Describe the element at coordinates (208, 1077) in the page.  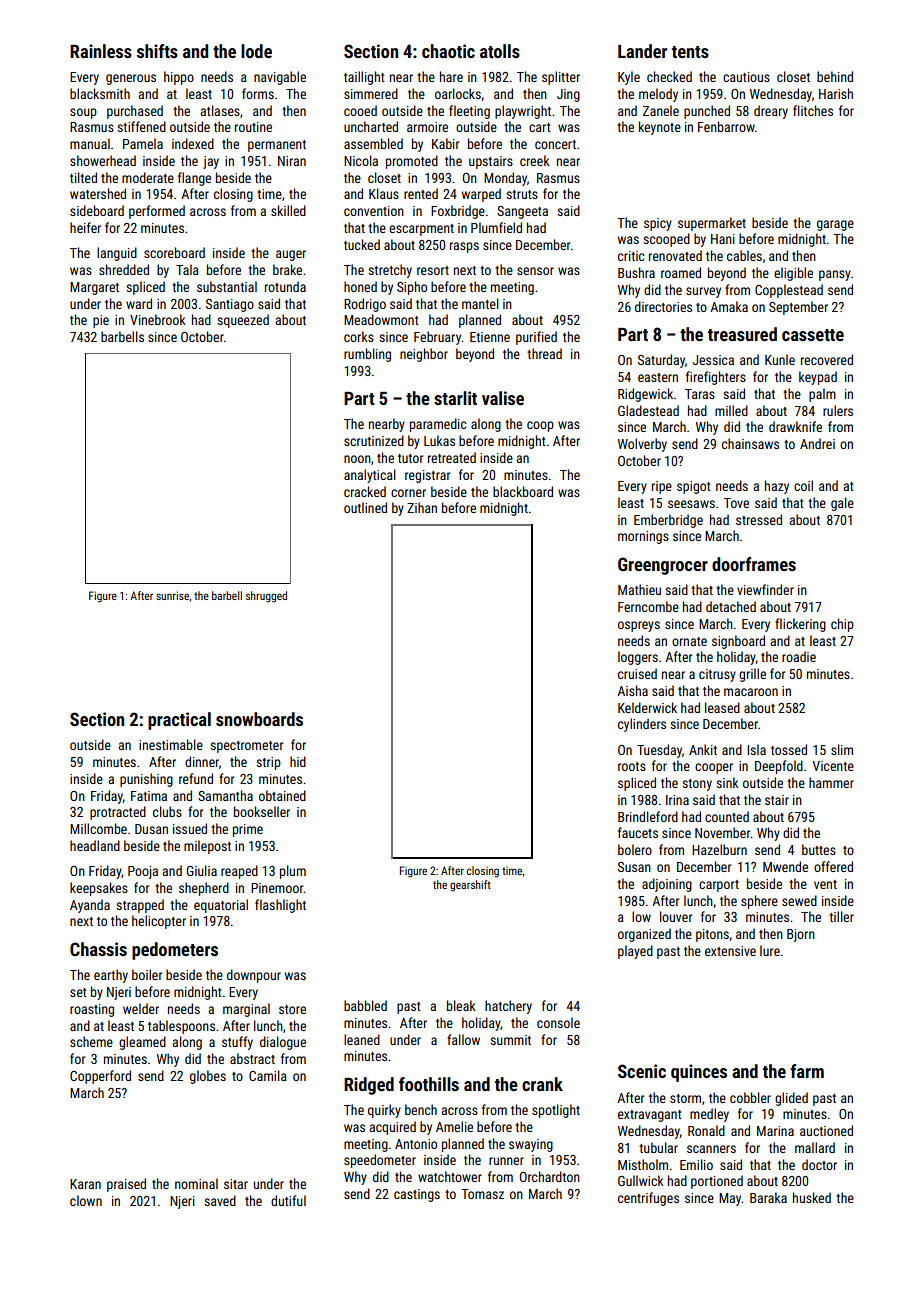
I see `globes` at that location.
